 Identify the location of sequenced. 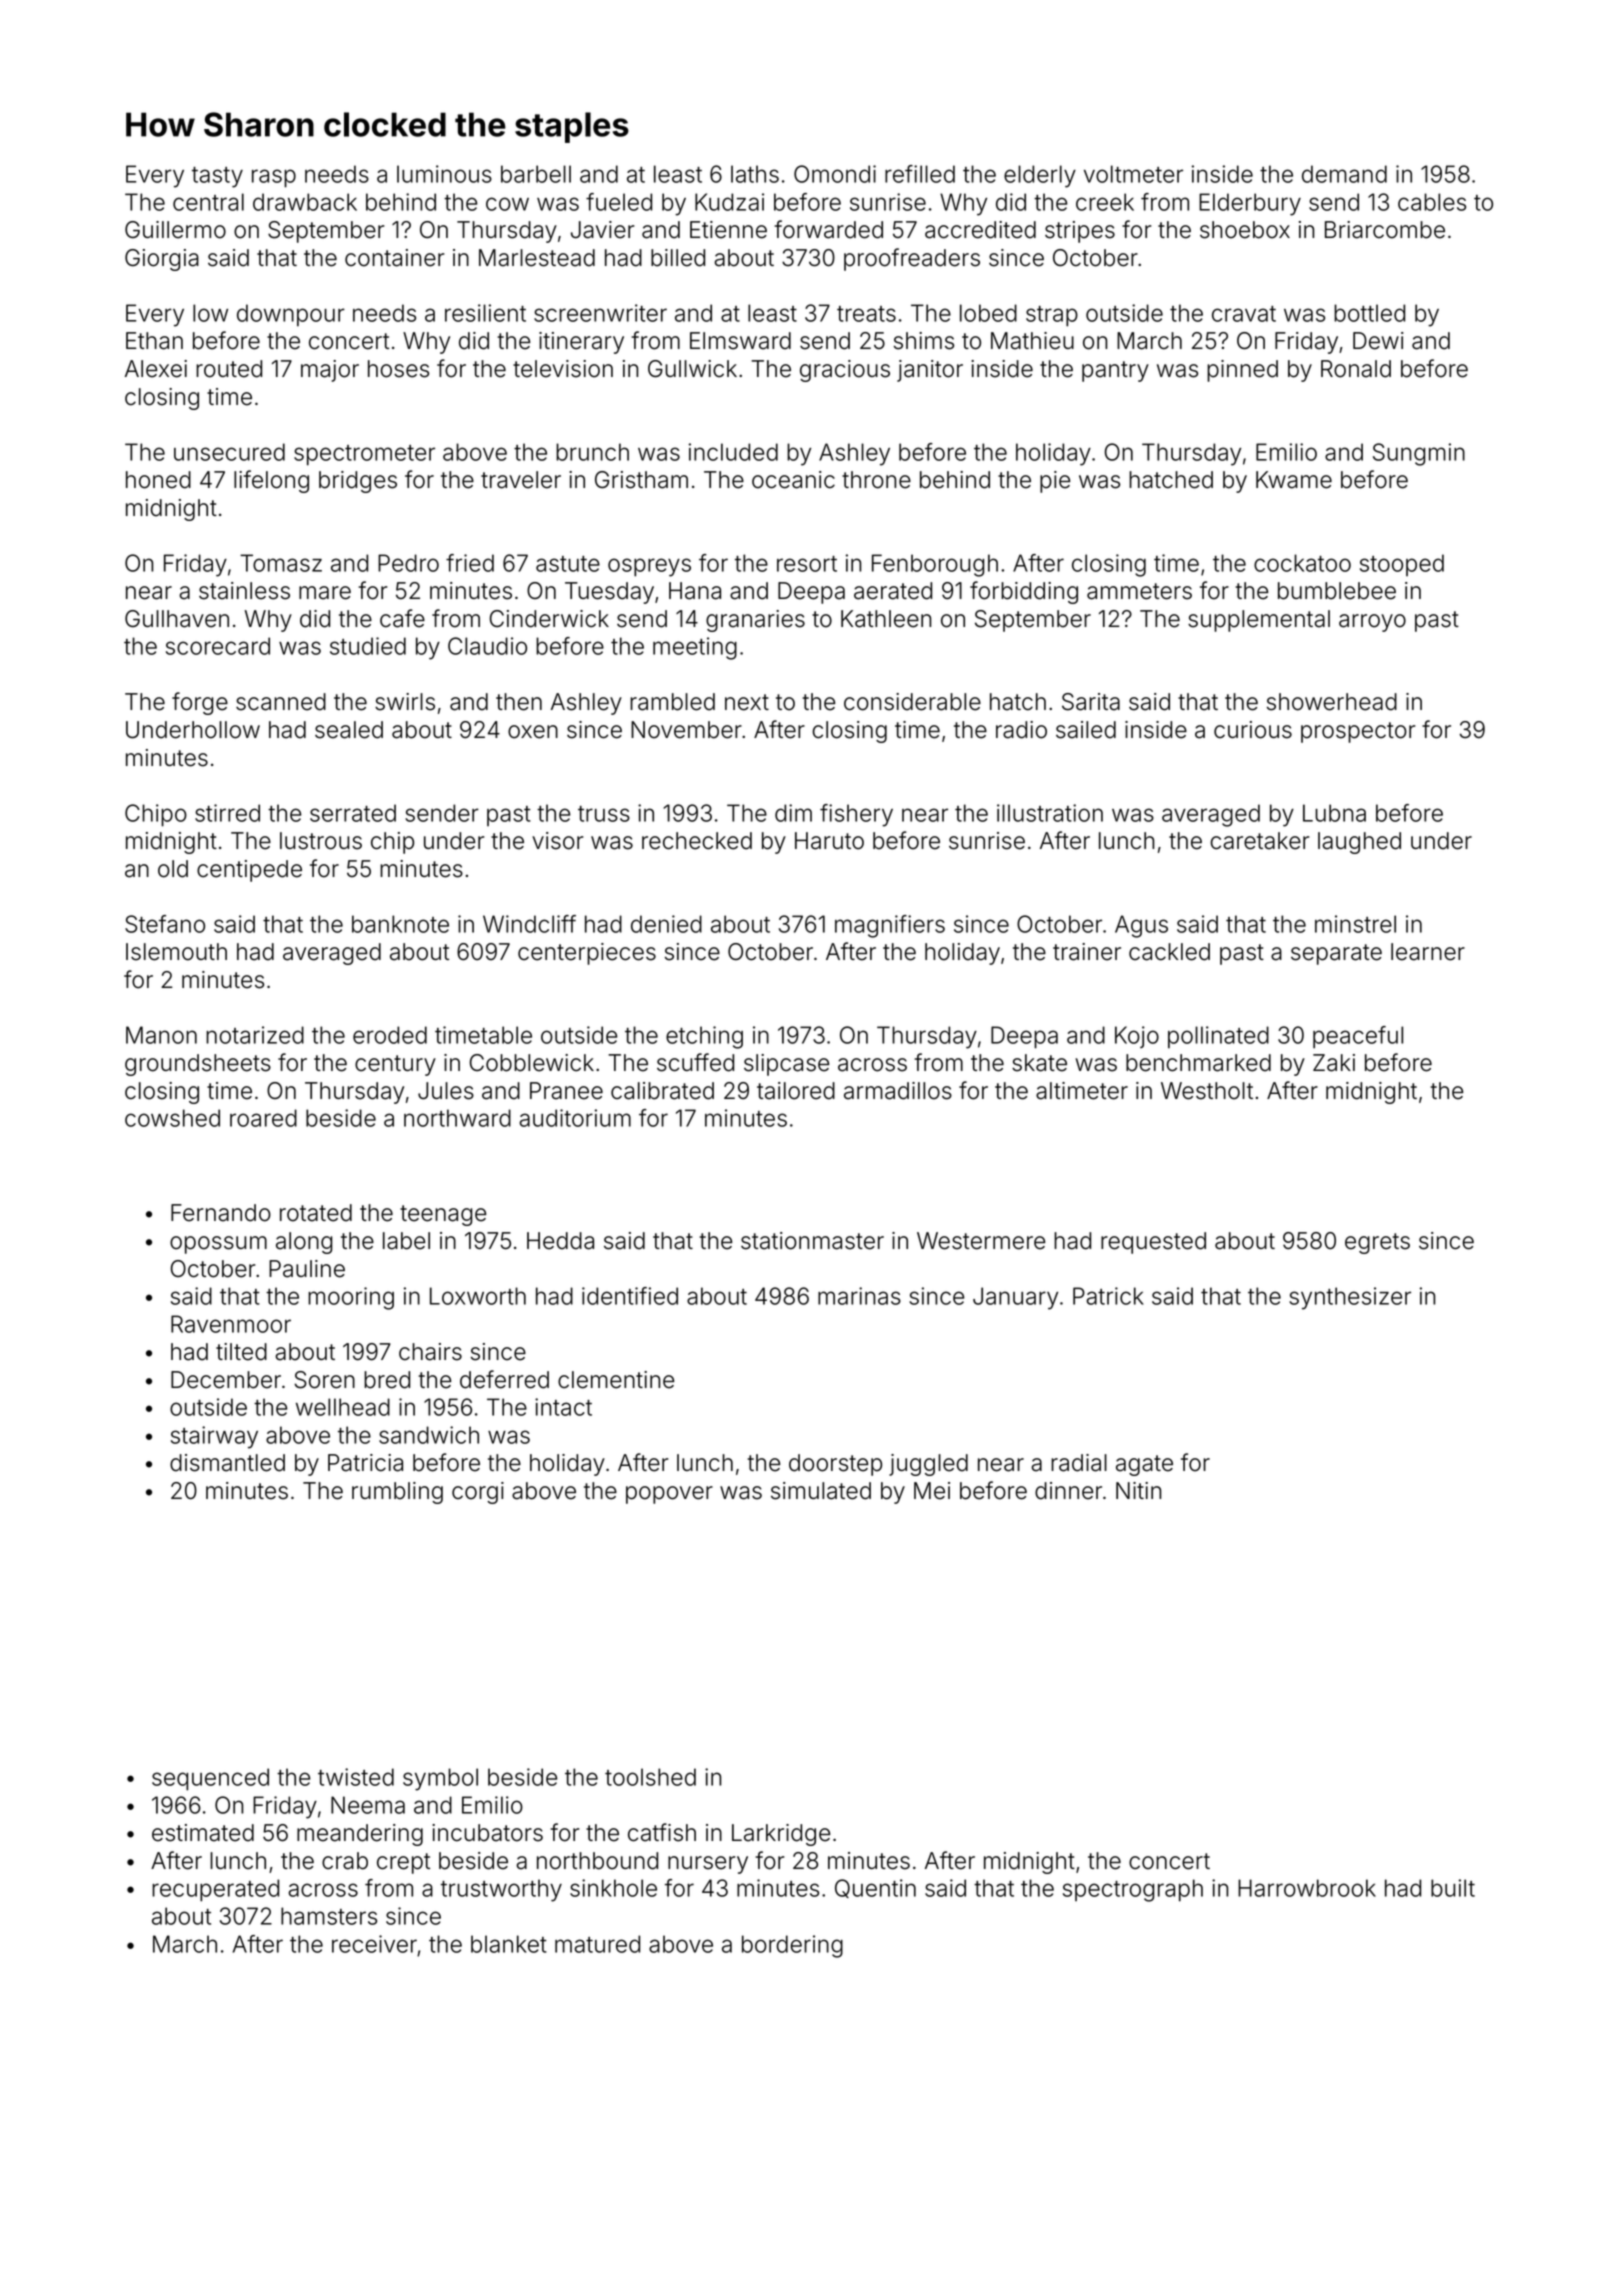
(210, 1779).
